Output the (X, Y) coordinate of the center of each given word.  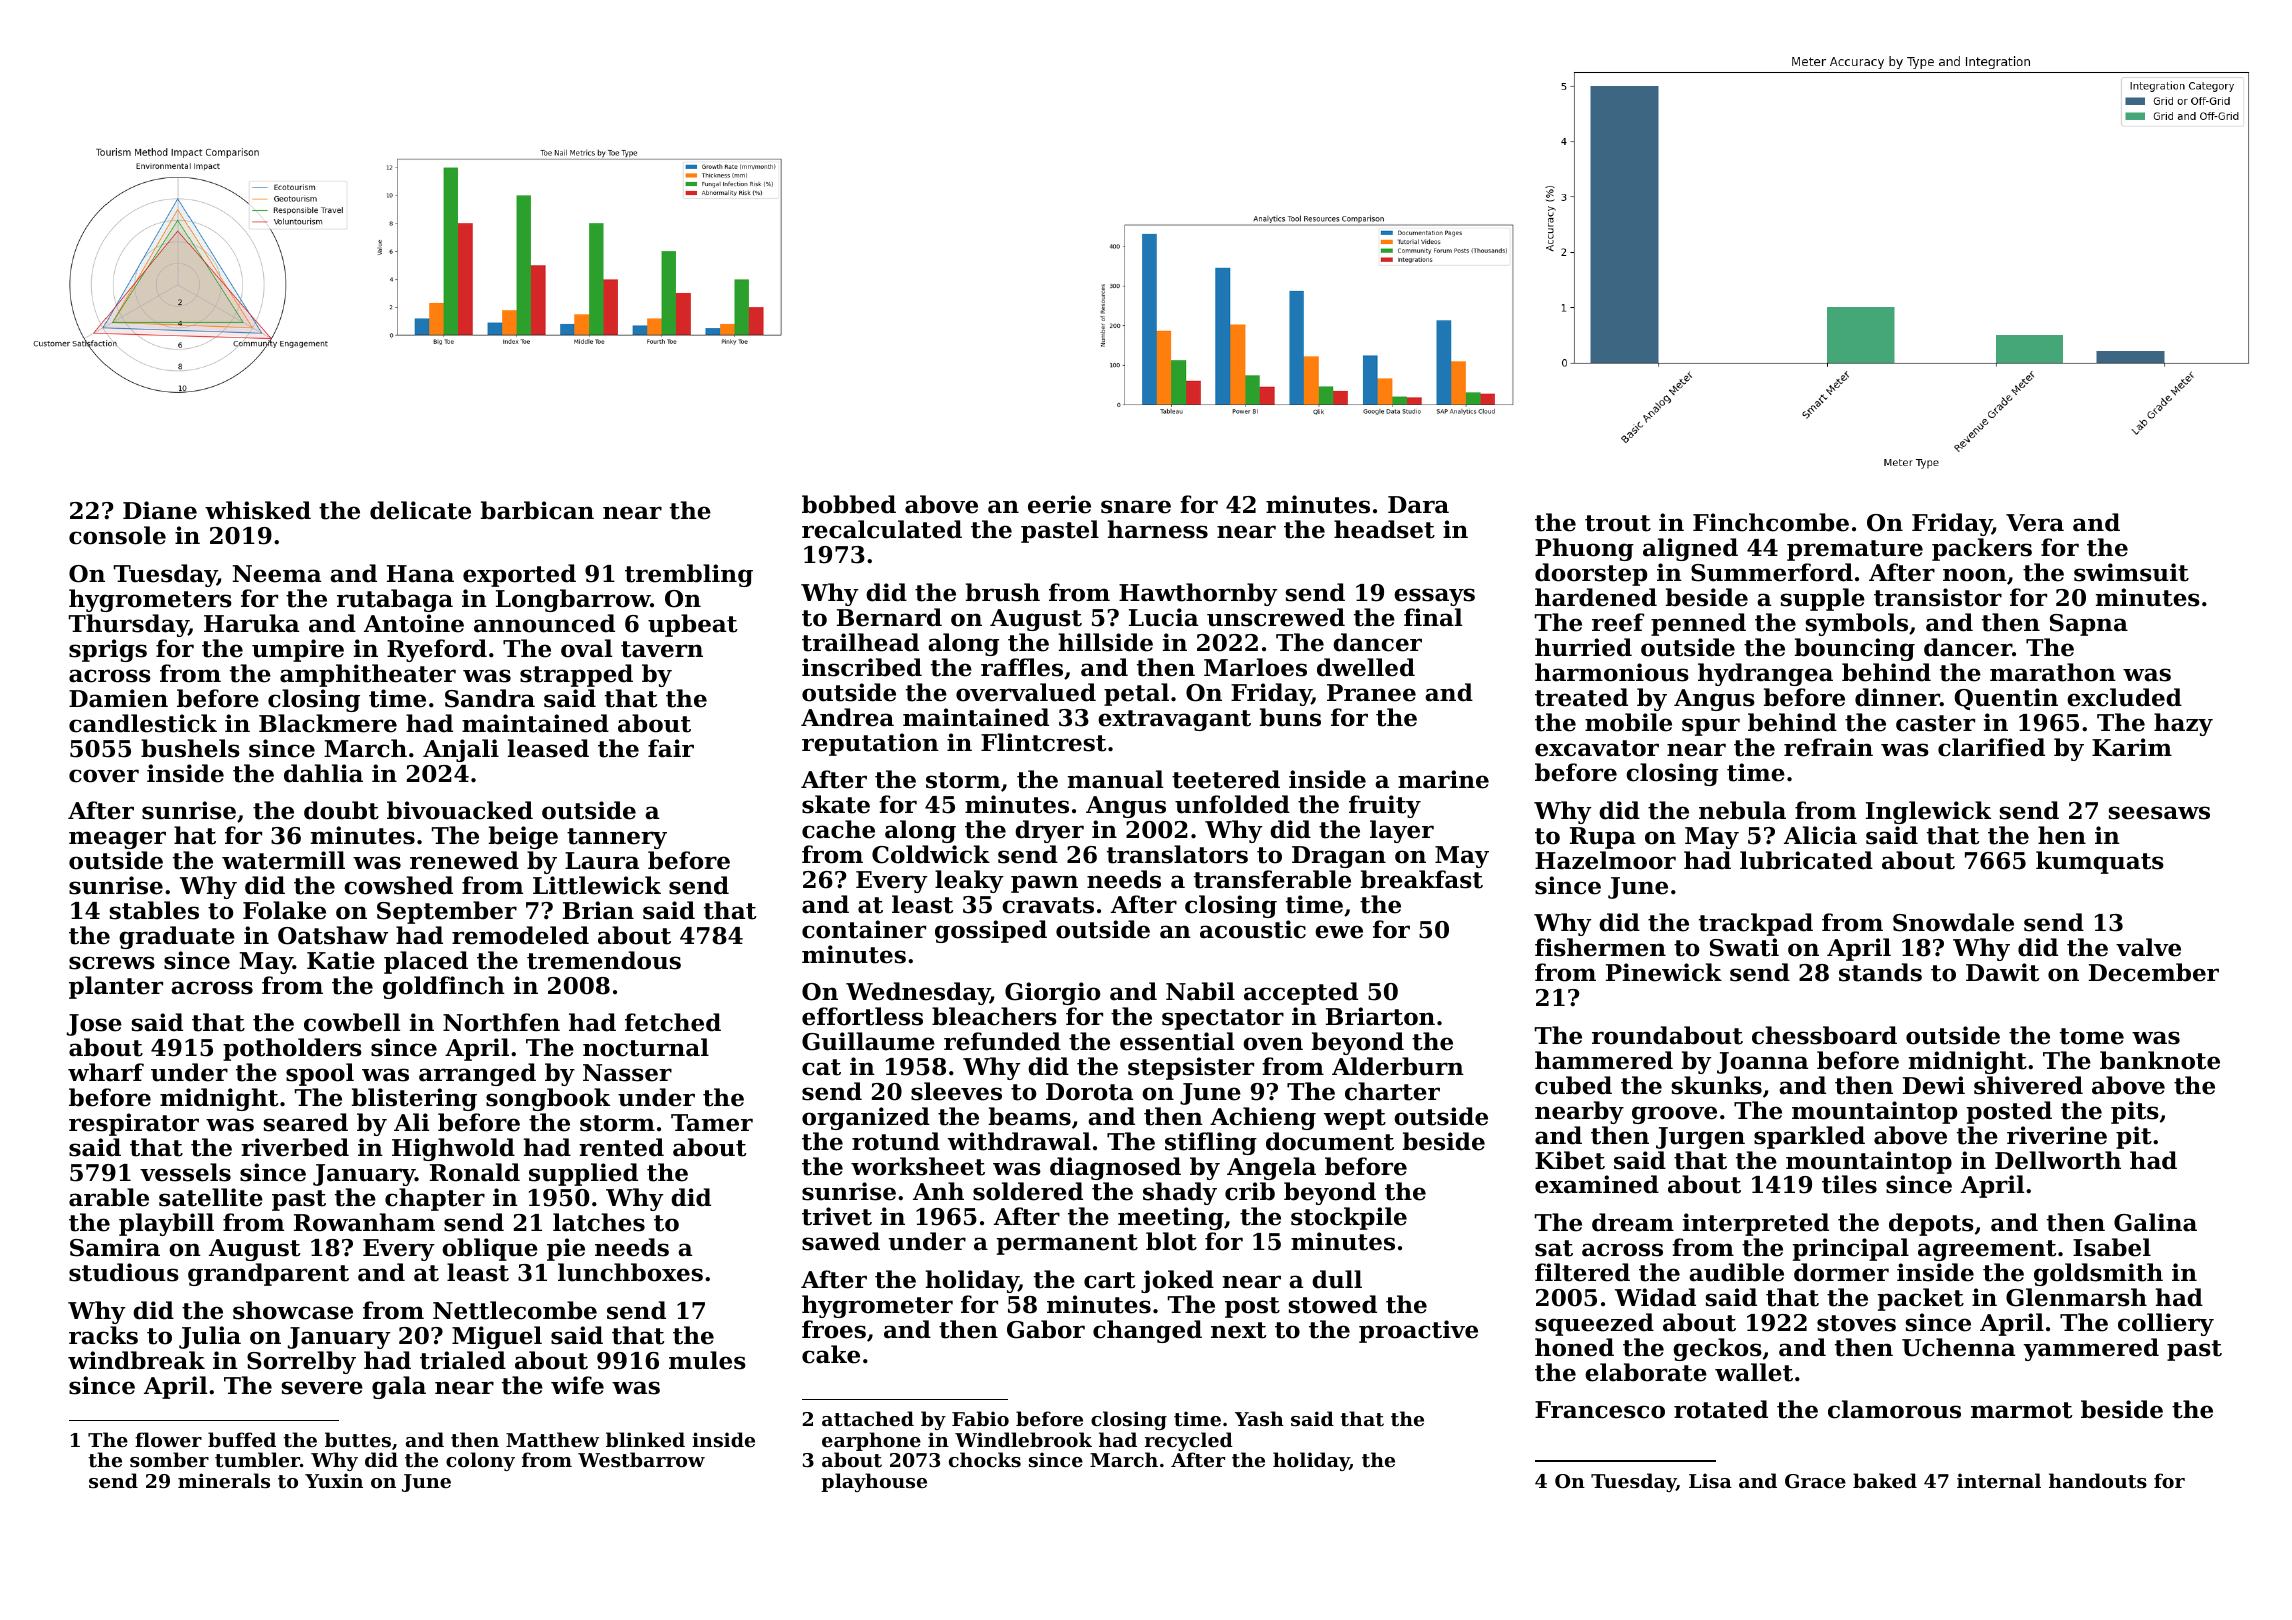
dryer (1049, 831)
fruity (1385, 806)
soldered (1028, 1191)
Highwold (453, 1149)
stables (154, 910)
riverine (2057, 1135)
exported (519, 575)
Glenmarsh (2076, 1297)
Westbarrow (641, 1460)
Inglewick (1928, 812)
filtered (1582, 1272)
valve (2148, 947)
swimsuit (2131, 572)
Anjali (461, 750)
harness (1158, 529)
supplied (583, 1174)
